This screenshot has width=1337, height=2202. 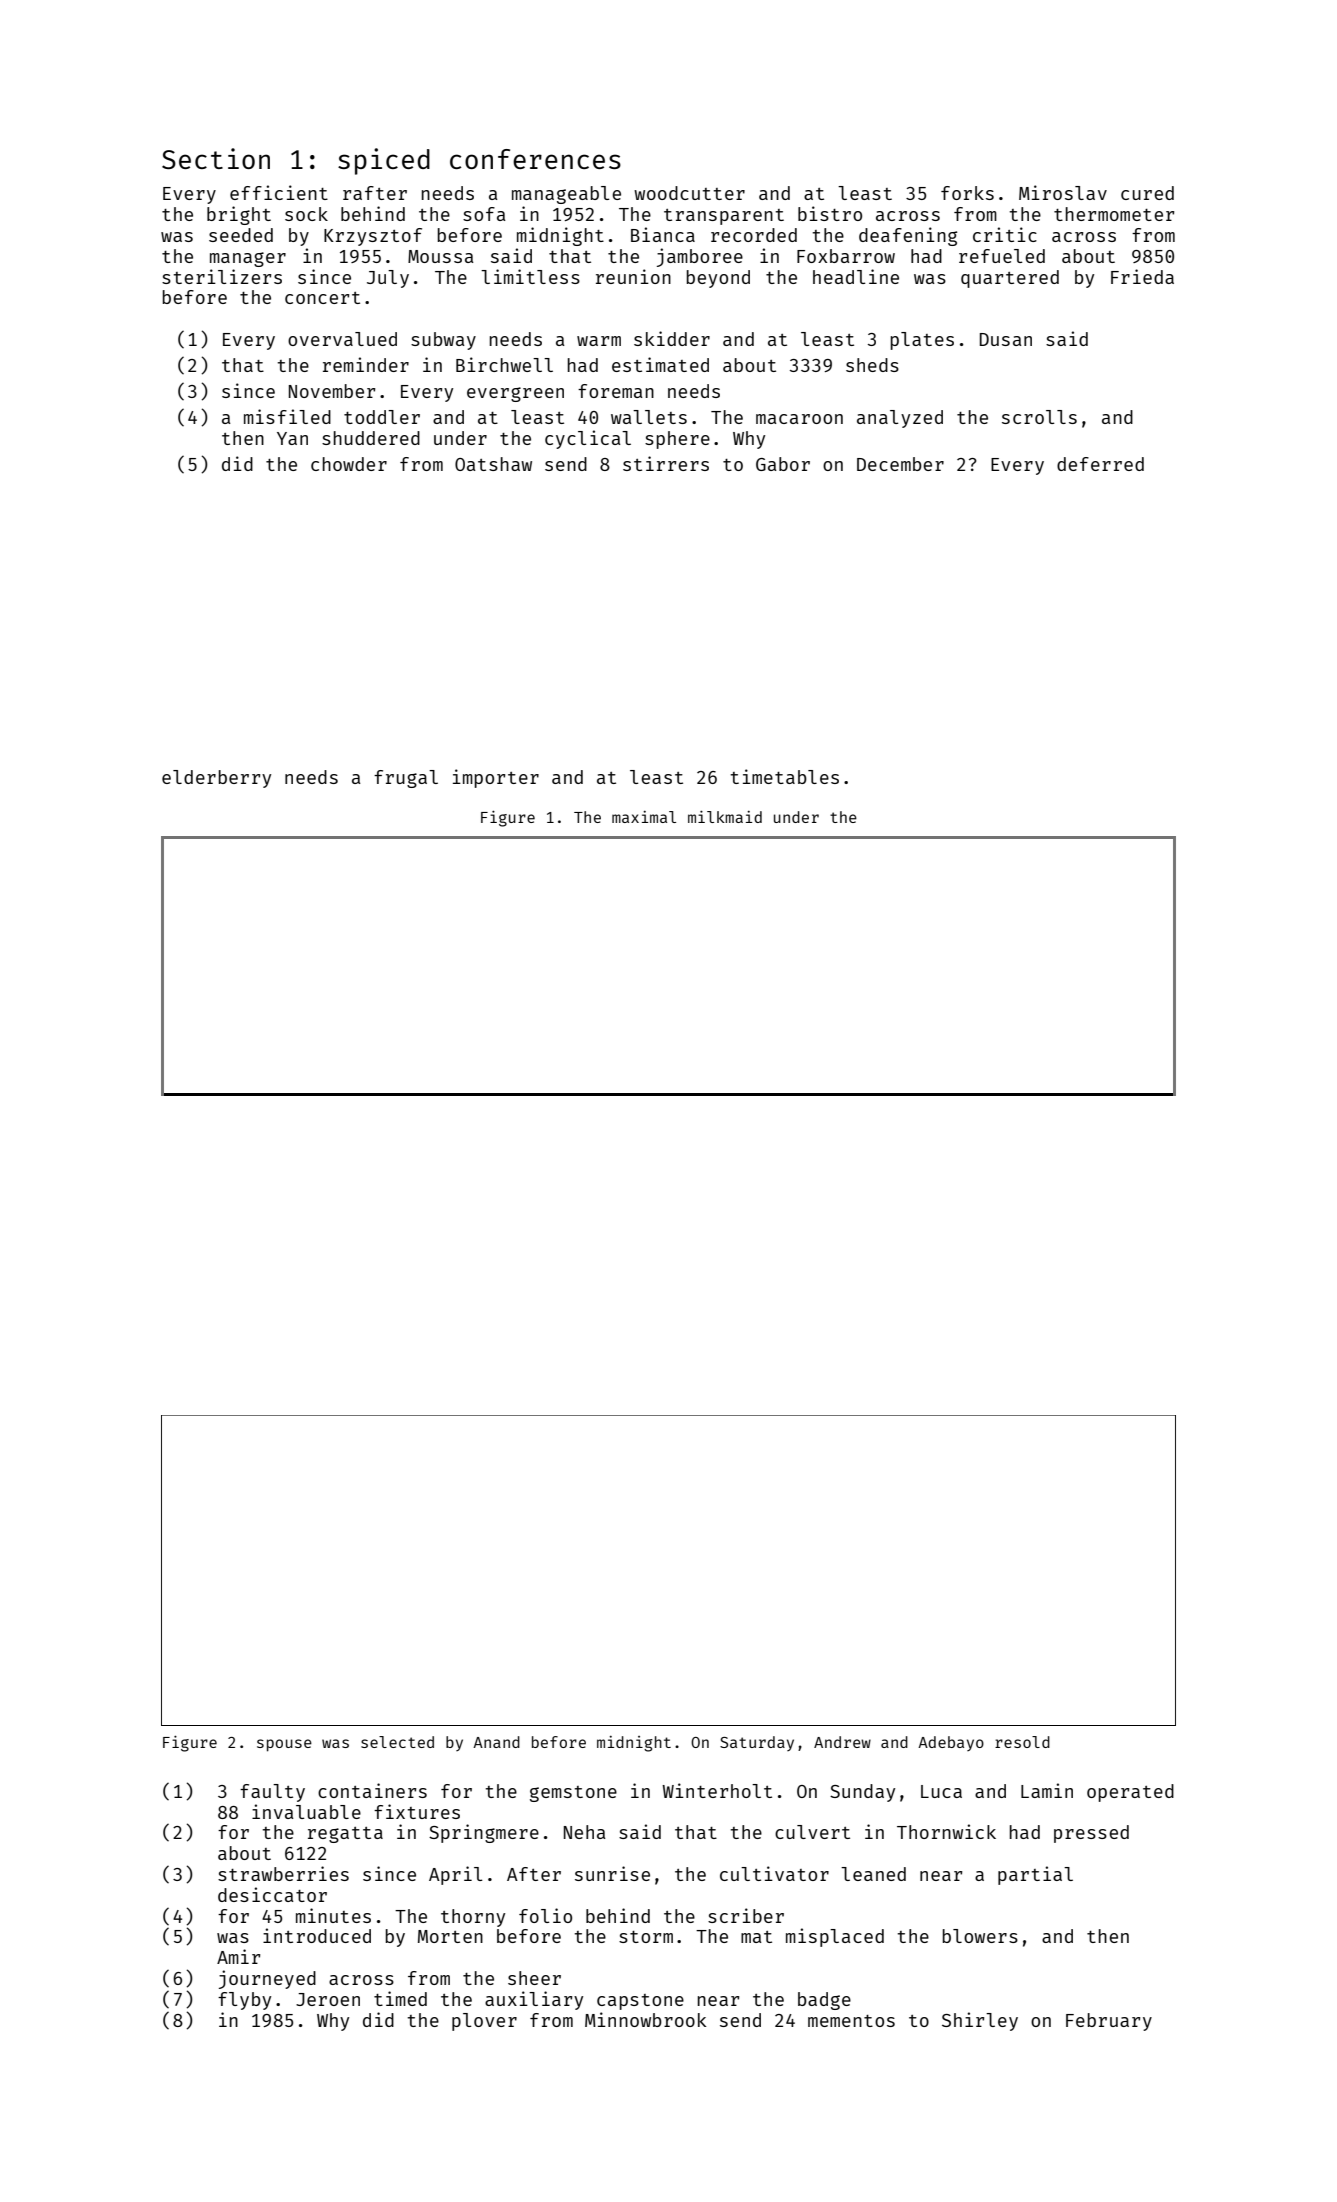 I want to click on Amir, so click(x=238, y=1956).
